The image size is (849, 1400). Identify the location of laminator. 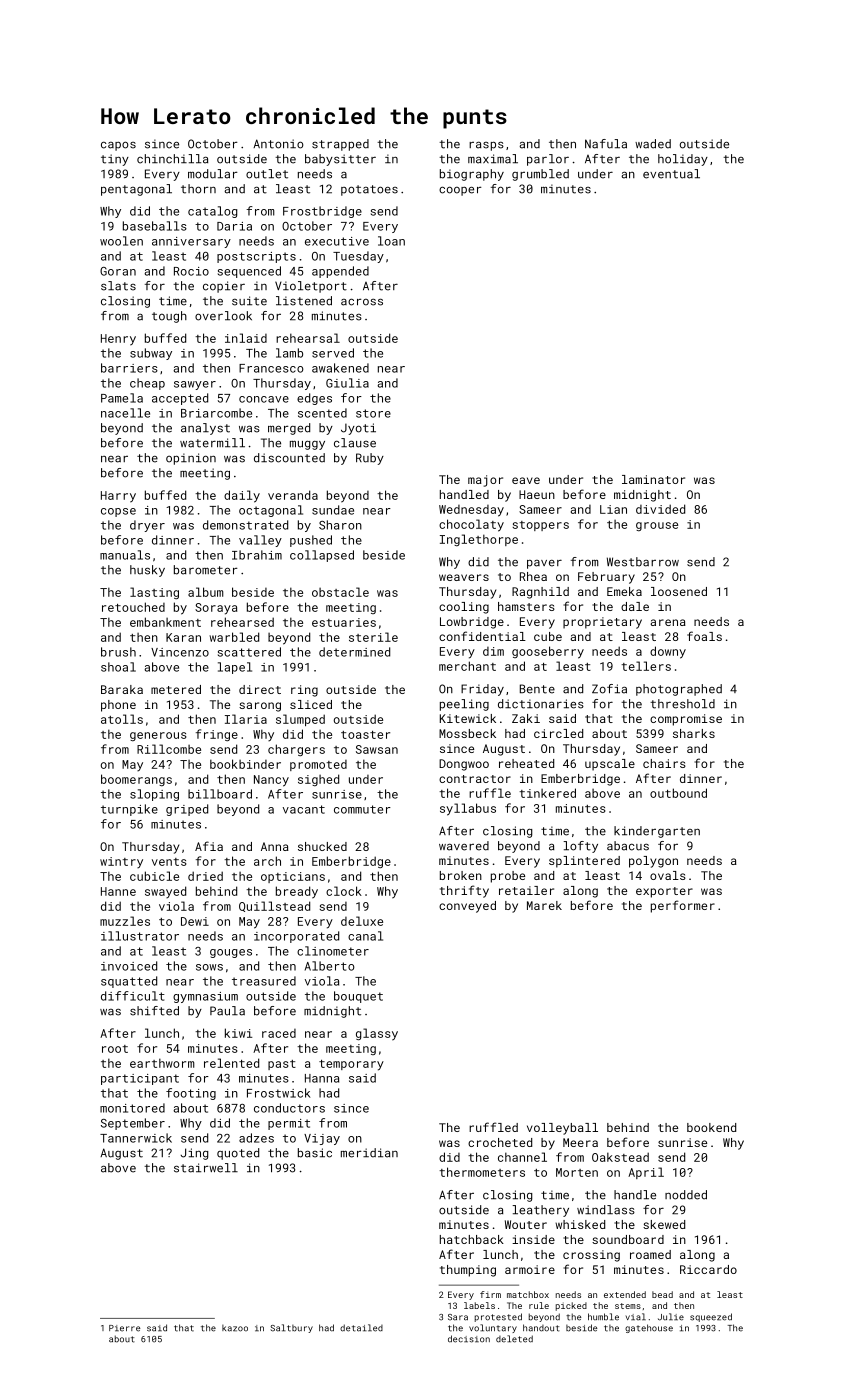
(653, 479).
